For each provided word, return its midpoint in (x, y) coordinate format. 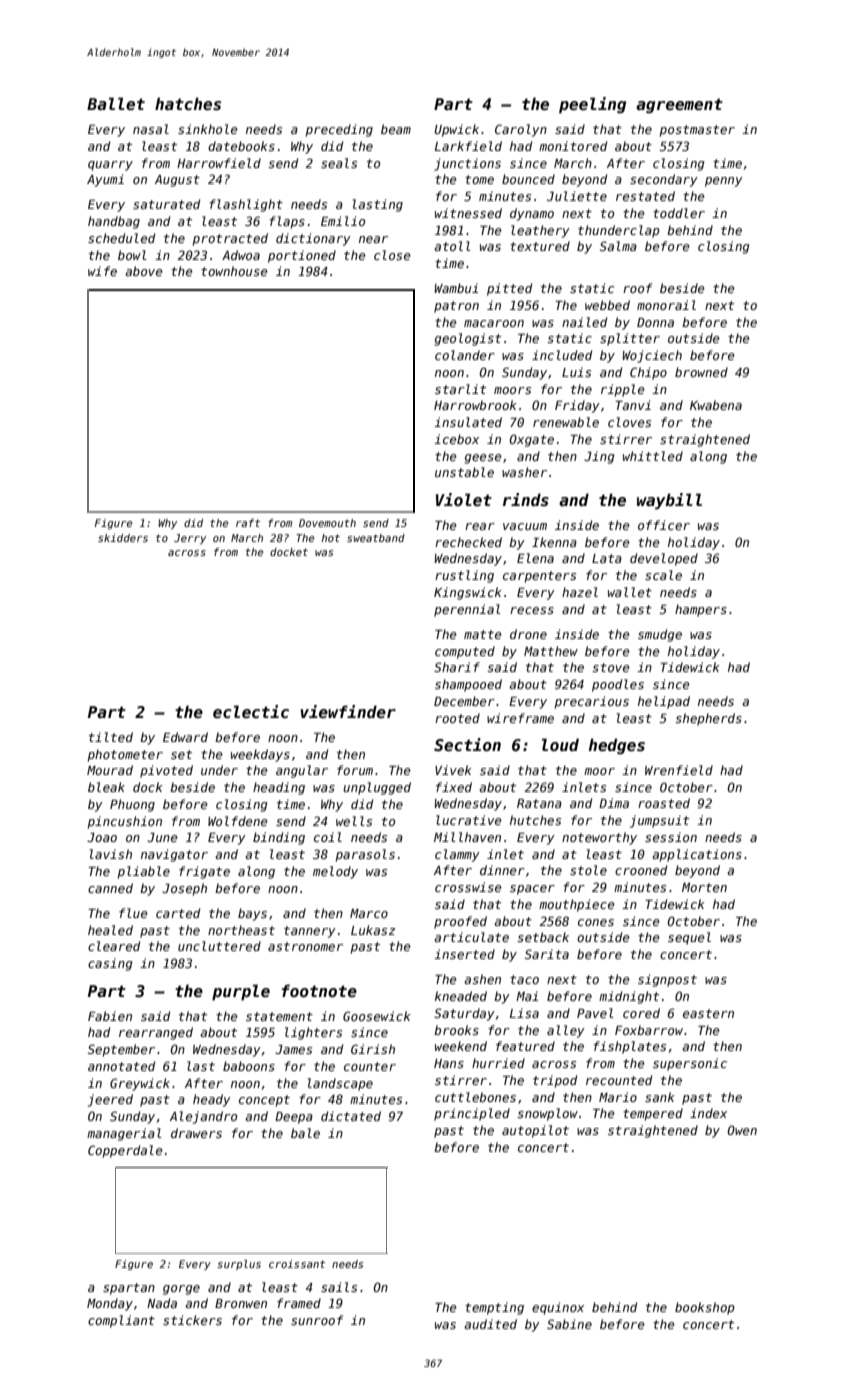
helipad (664, 702)
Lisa (524, 1013)
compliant (121, 1321)
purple (241, 992)
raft (248, 523)
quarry (110, 166)
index (708, 1113)
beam (396, 129)
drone (528, 634)
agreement (679, 105)
